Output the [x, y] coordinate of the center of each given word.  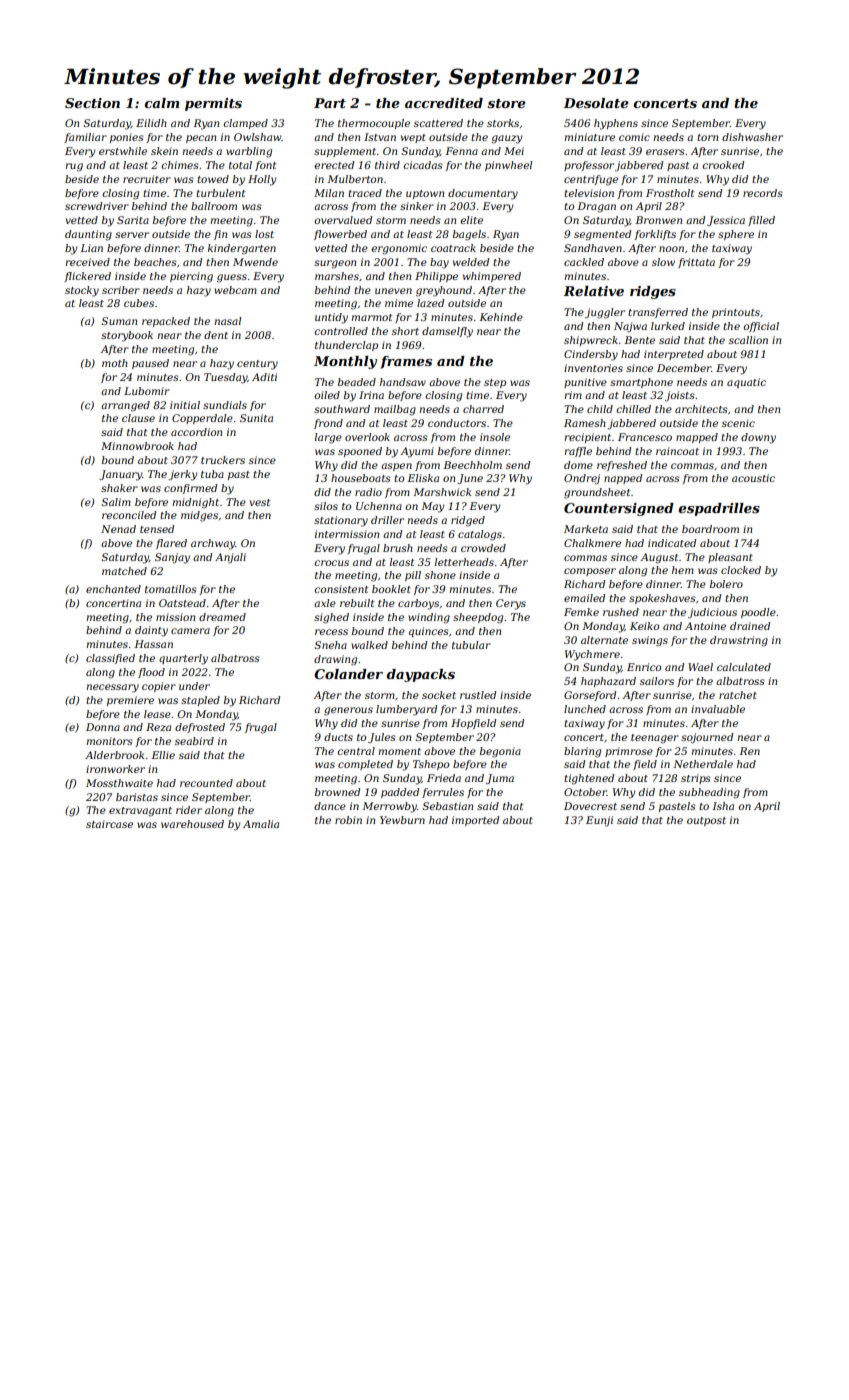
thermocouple [374, 124]
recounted [206, 783]
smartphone [641, 383]
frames [406, 362]
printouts [736, 313]
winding [429, 618]
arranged [125, 406]
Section [92, 103]
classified [110, 659]
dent [216, 335]
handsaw [403, 382]
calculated [744, 667]
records [763, 193]
